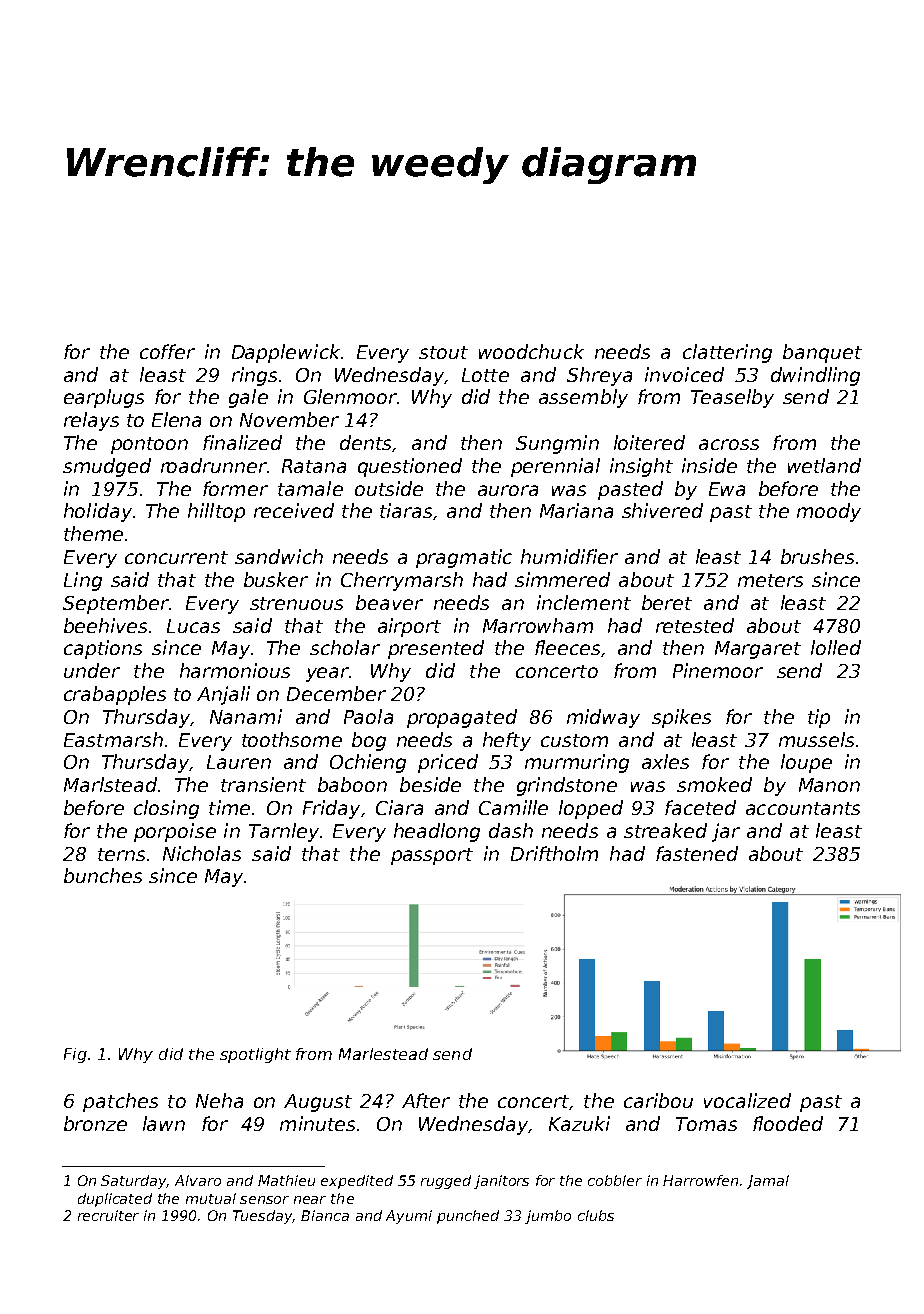 The image size is (924, 1314). I want to click on spikes, so click(681, 718).
